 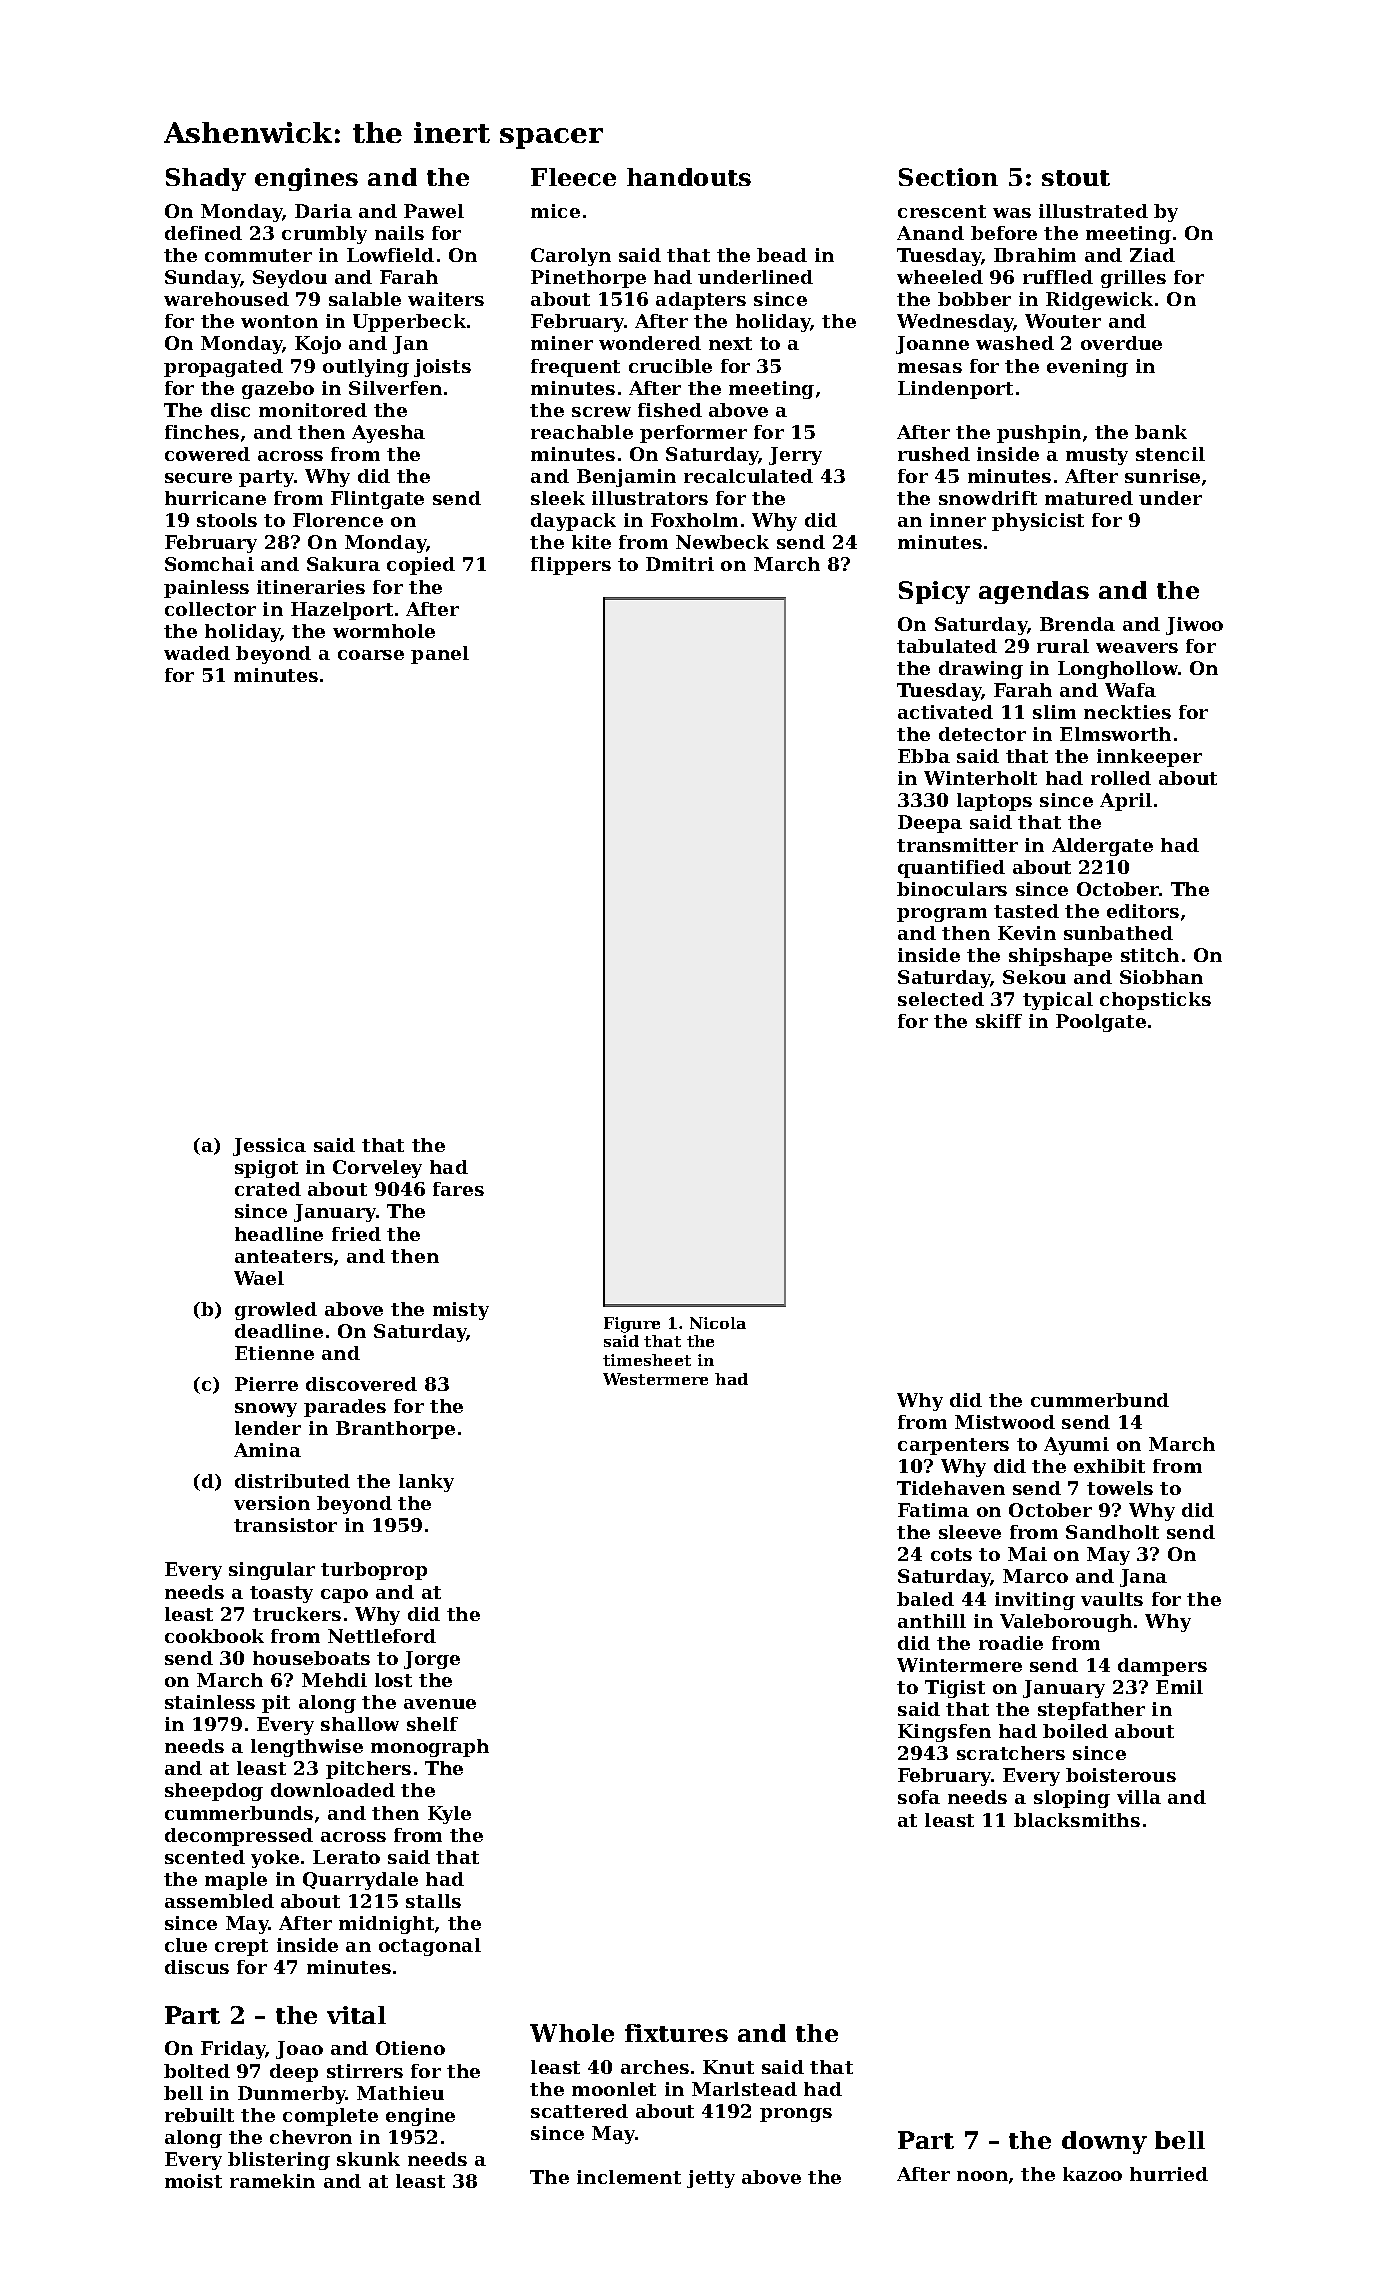 I want to click on Section, so click(x=948, y=177).
